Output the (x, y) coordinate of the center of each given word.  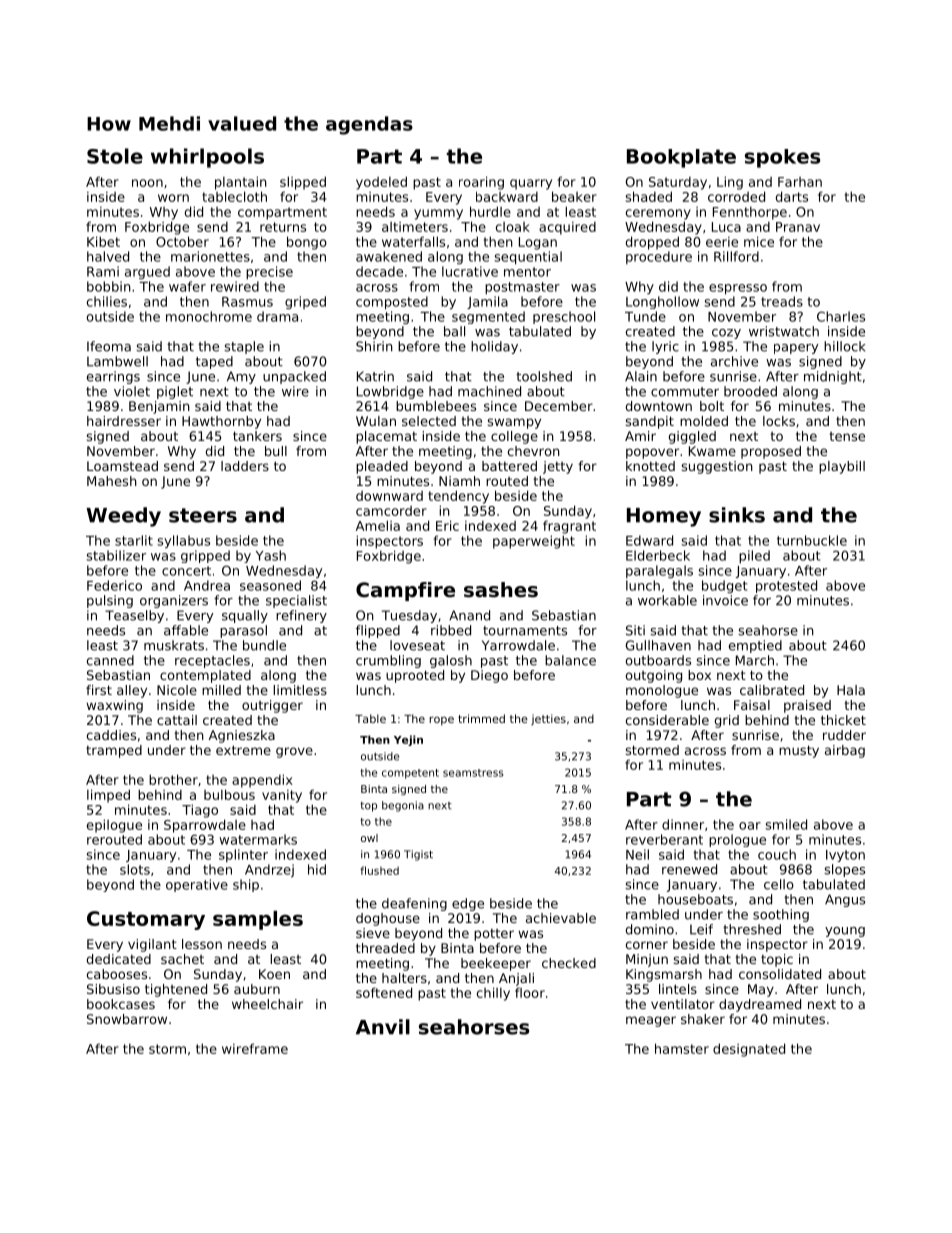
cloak (513, 227)
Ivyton (845, 856)
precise (269, 272)
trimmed (481, 718)
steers (203, 515)
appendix (262, 781)
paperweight (534, 542)
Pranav (798, 227)
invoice (725, 600)
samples (258, 920)
